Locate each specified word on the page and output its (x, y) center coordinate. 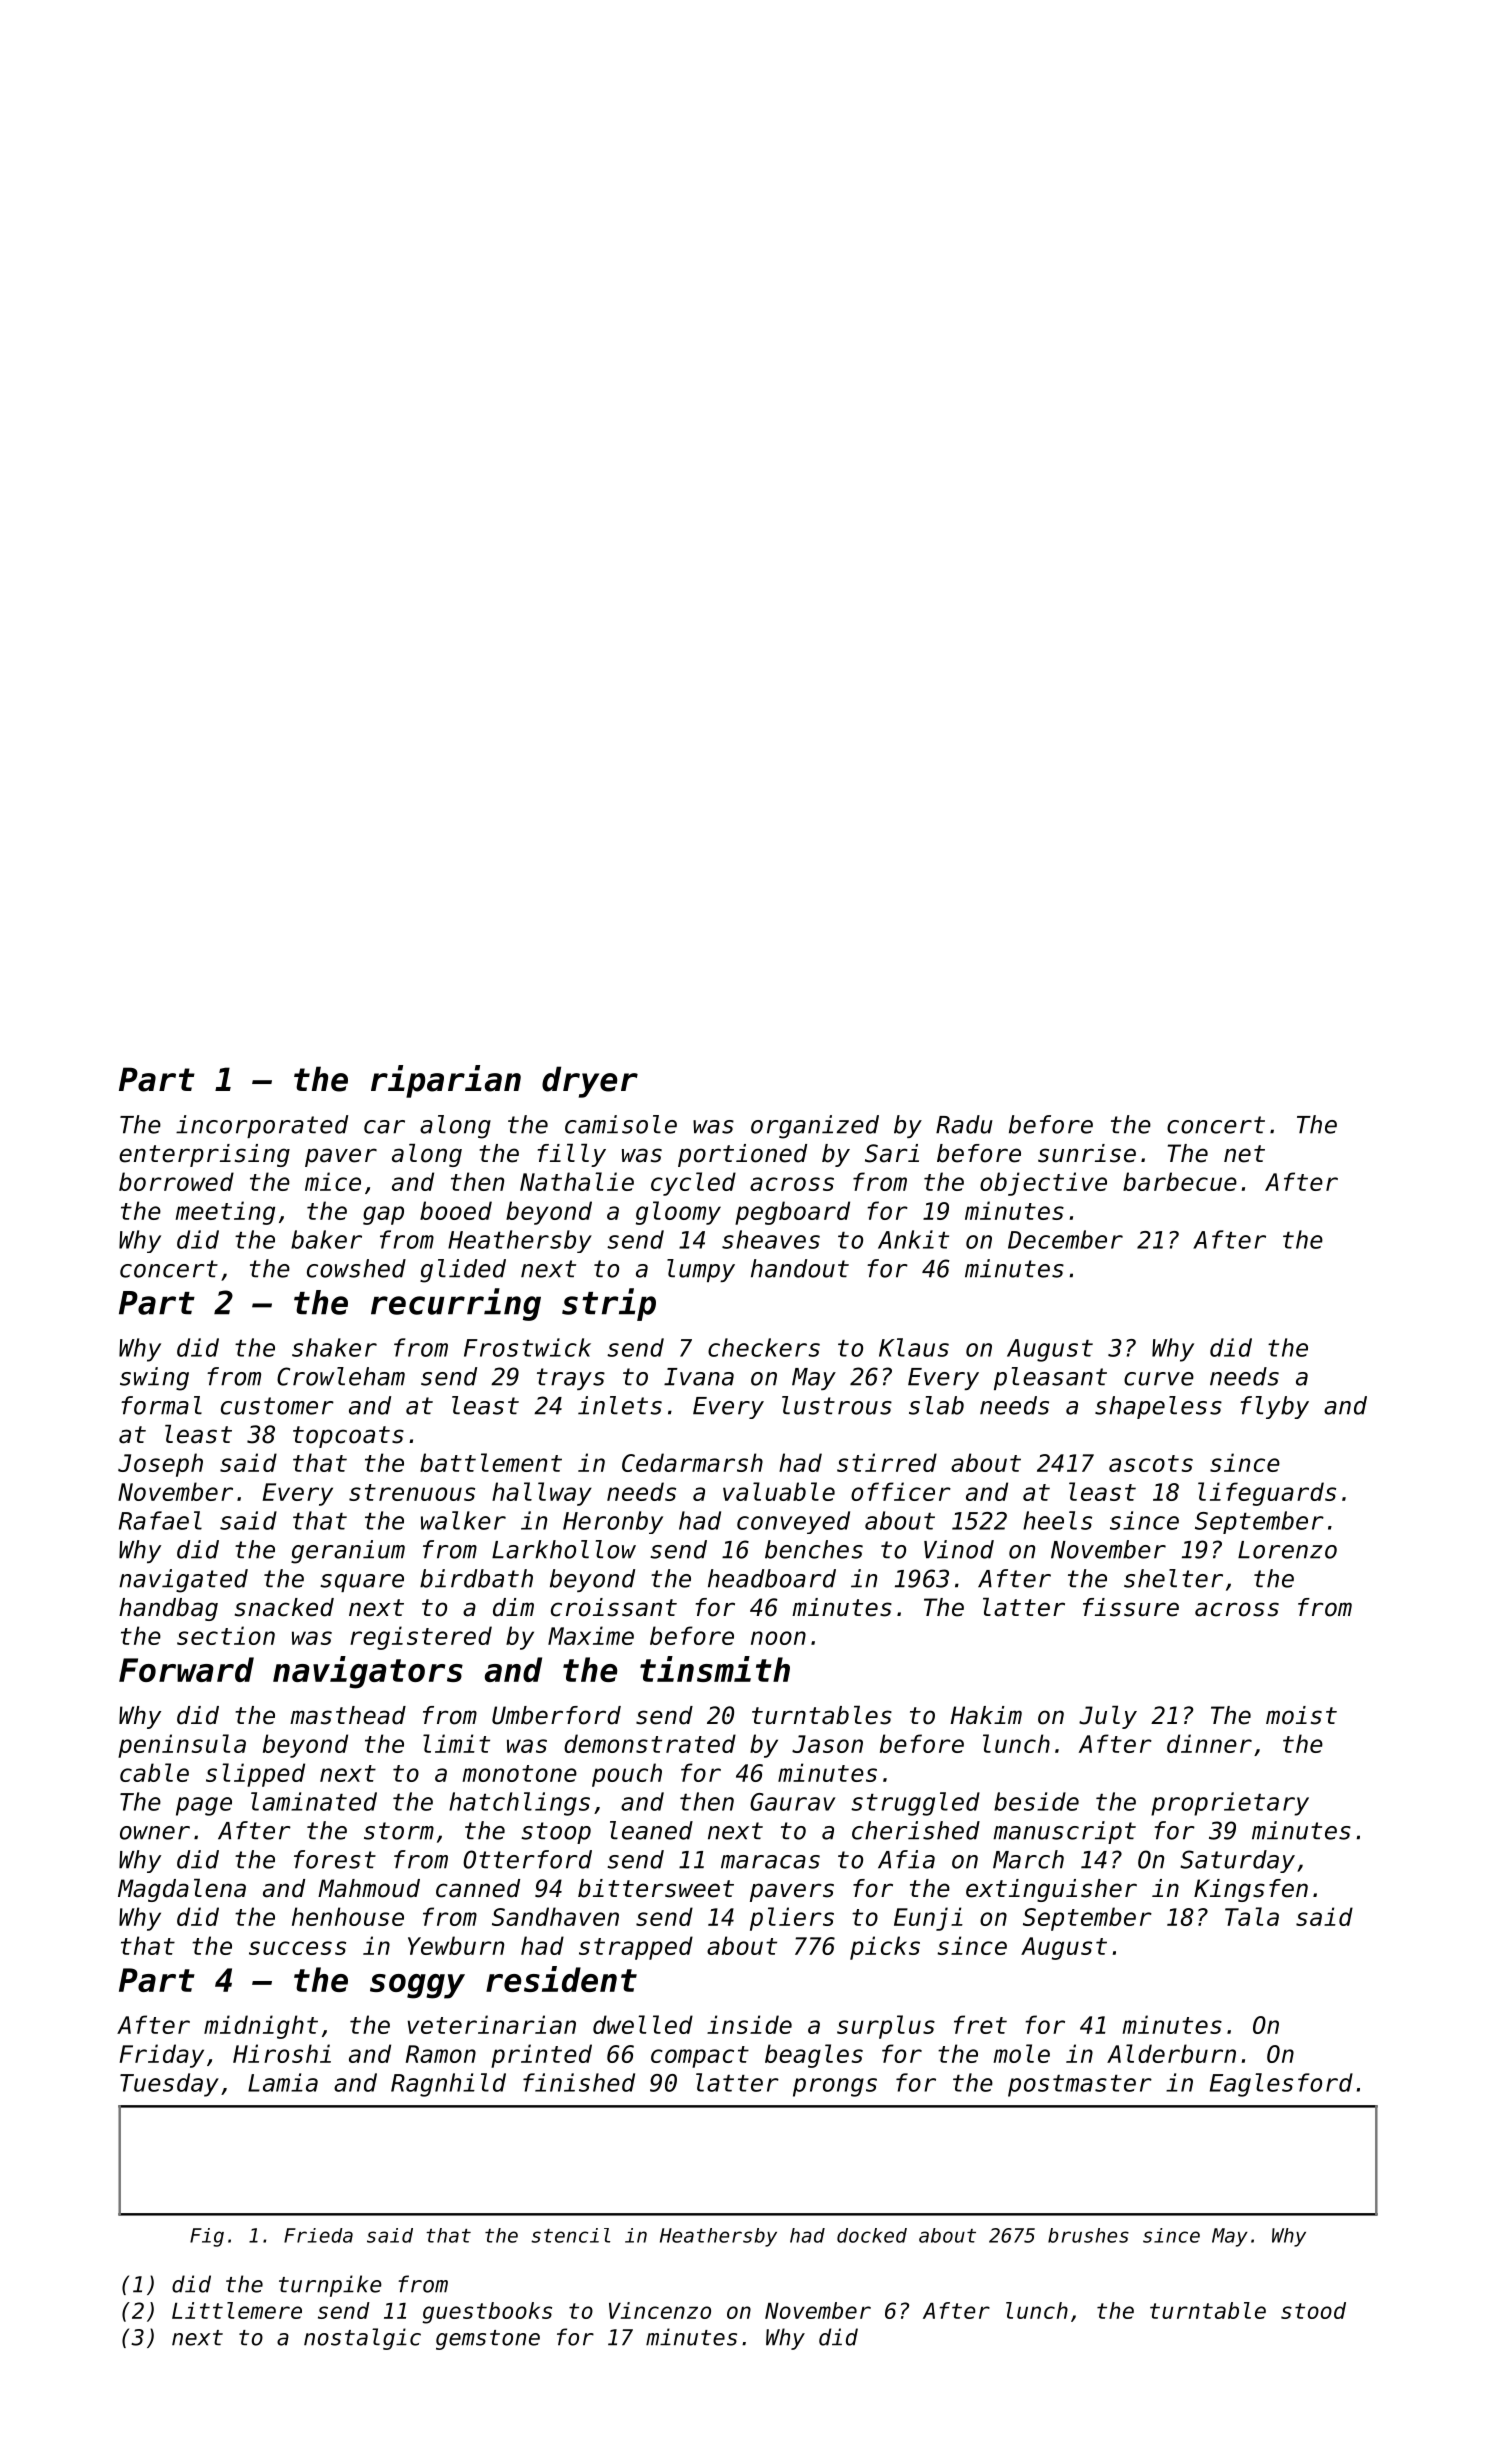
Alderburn (1171, 2053)
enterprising (204, 1155)
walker (463, 1520)
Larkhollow (564, 1549)
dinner (1209, 1743)
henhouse (348, 1916)
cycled (693, 1184)
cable (154, 1772)
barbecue (1180, 1181)
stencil (570, 2235)
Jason (827, 1744)
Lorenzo (1287, 1550)
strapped (636, 1948)
